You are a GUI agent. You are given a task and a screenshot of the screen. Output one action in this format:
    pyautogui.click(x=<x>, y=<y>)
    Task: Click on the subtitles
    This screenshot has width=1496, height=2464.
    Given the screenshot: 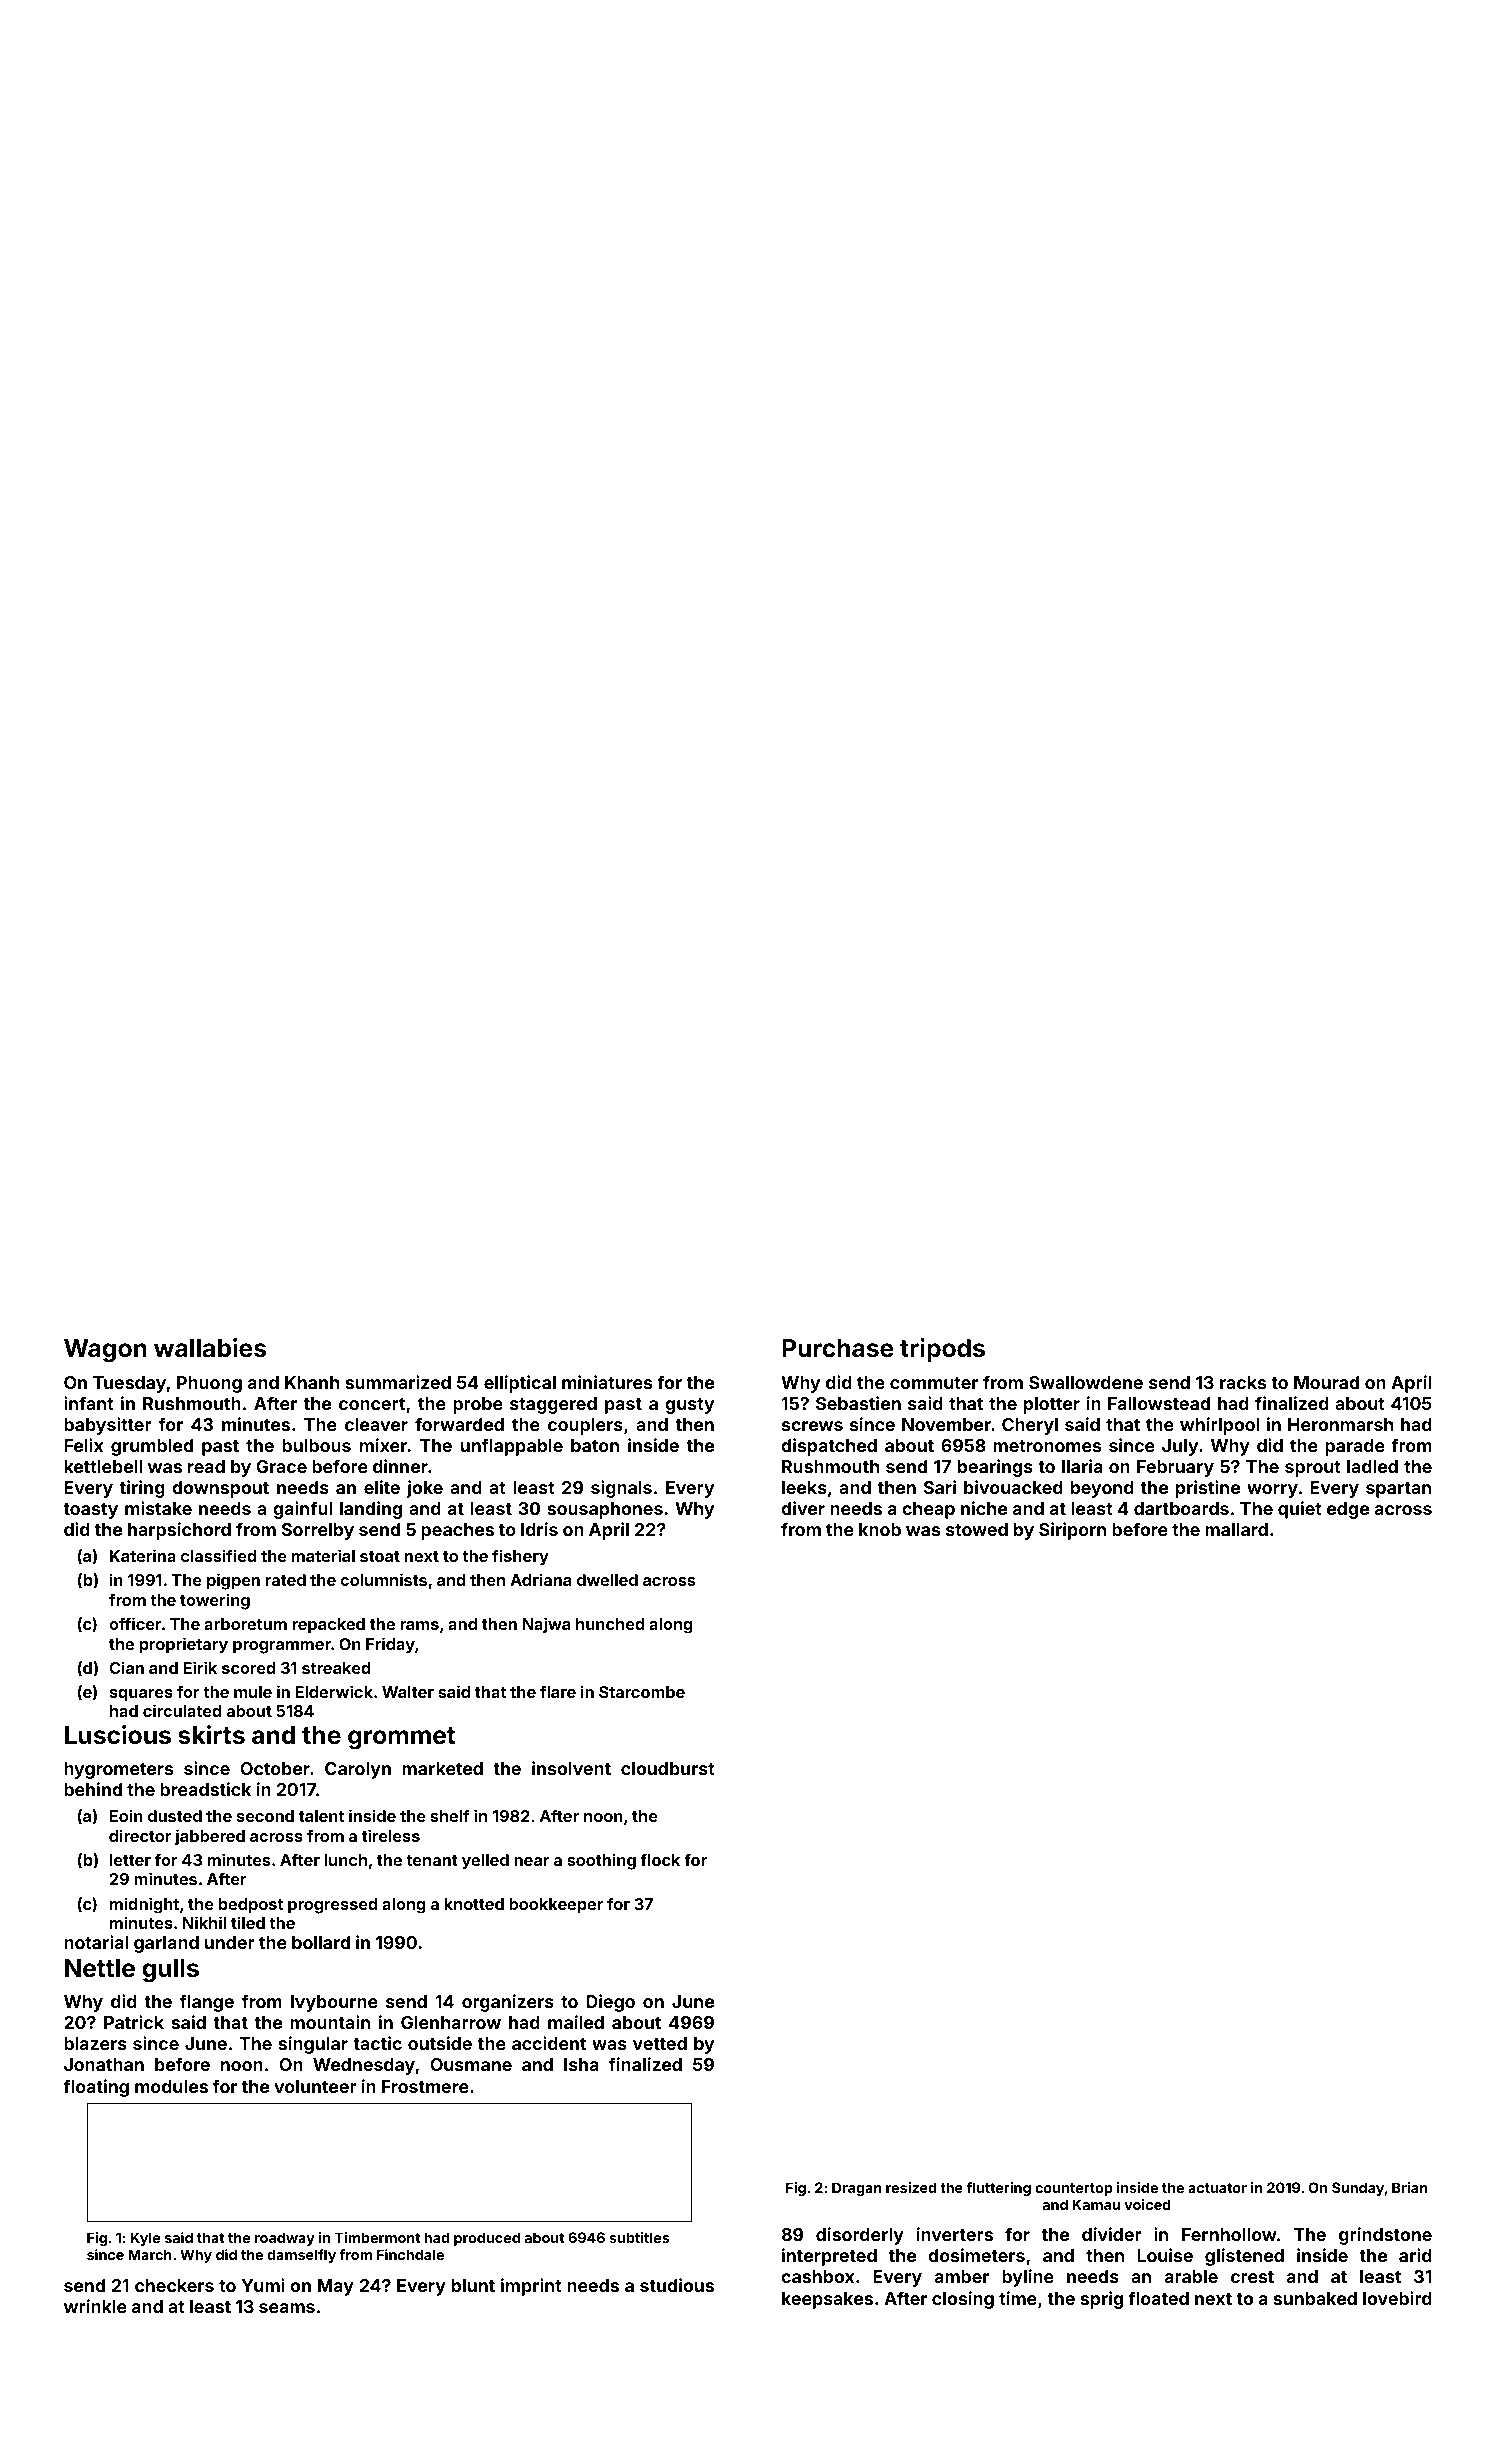 What is the action you would take?
    pyautogui.click(x=639, y=2237)
